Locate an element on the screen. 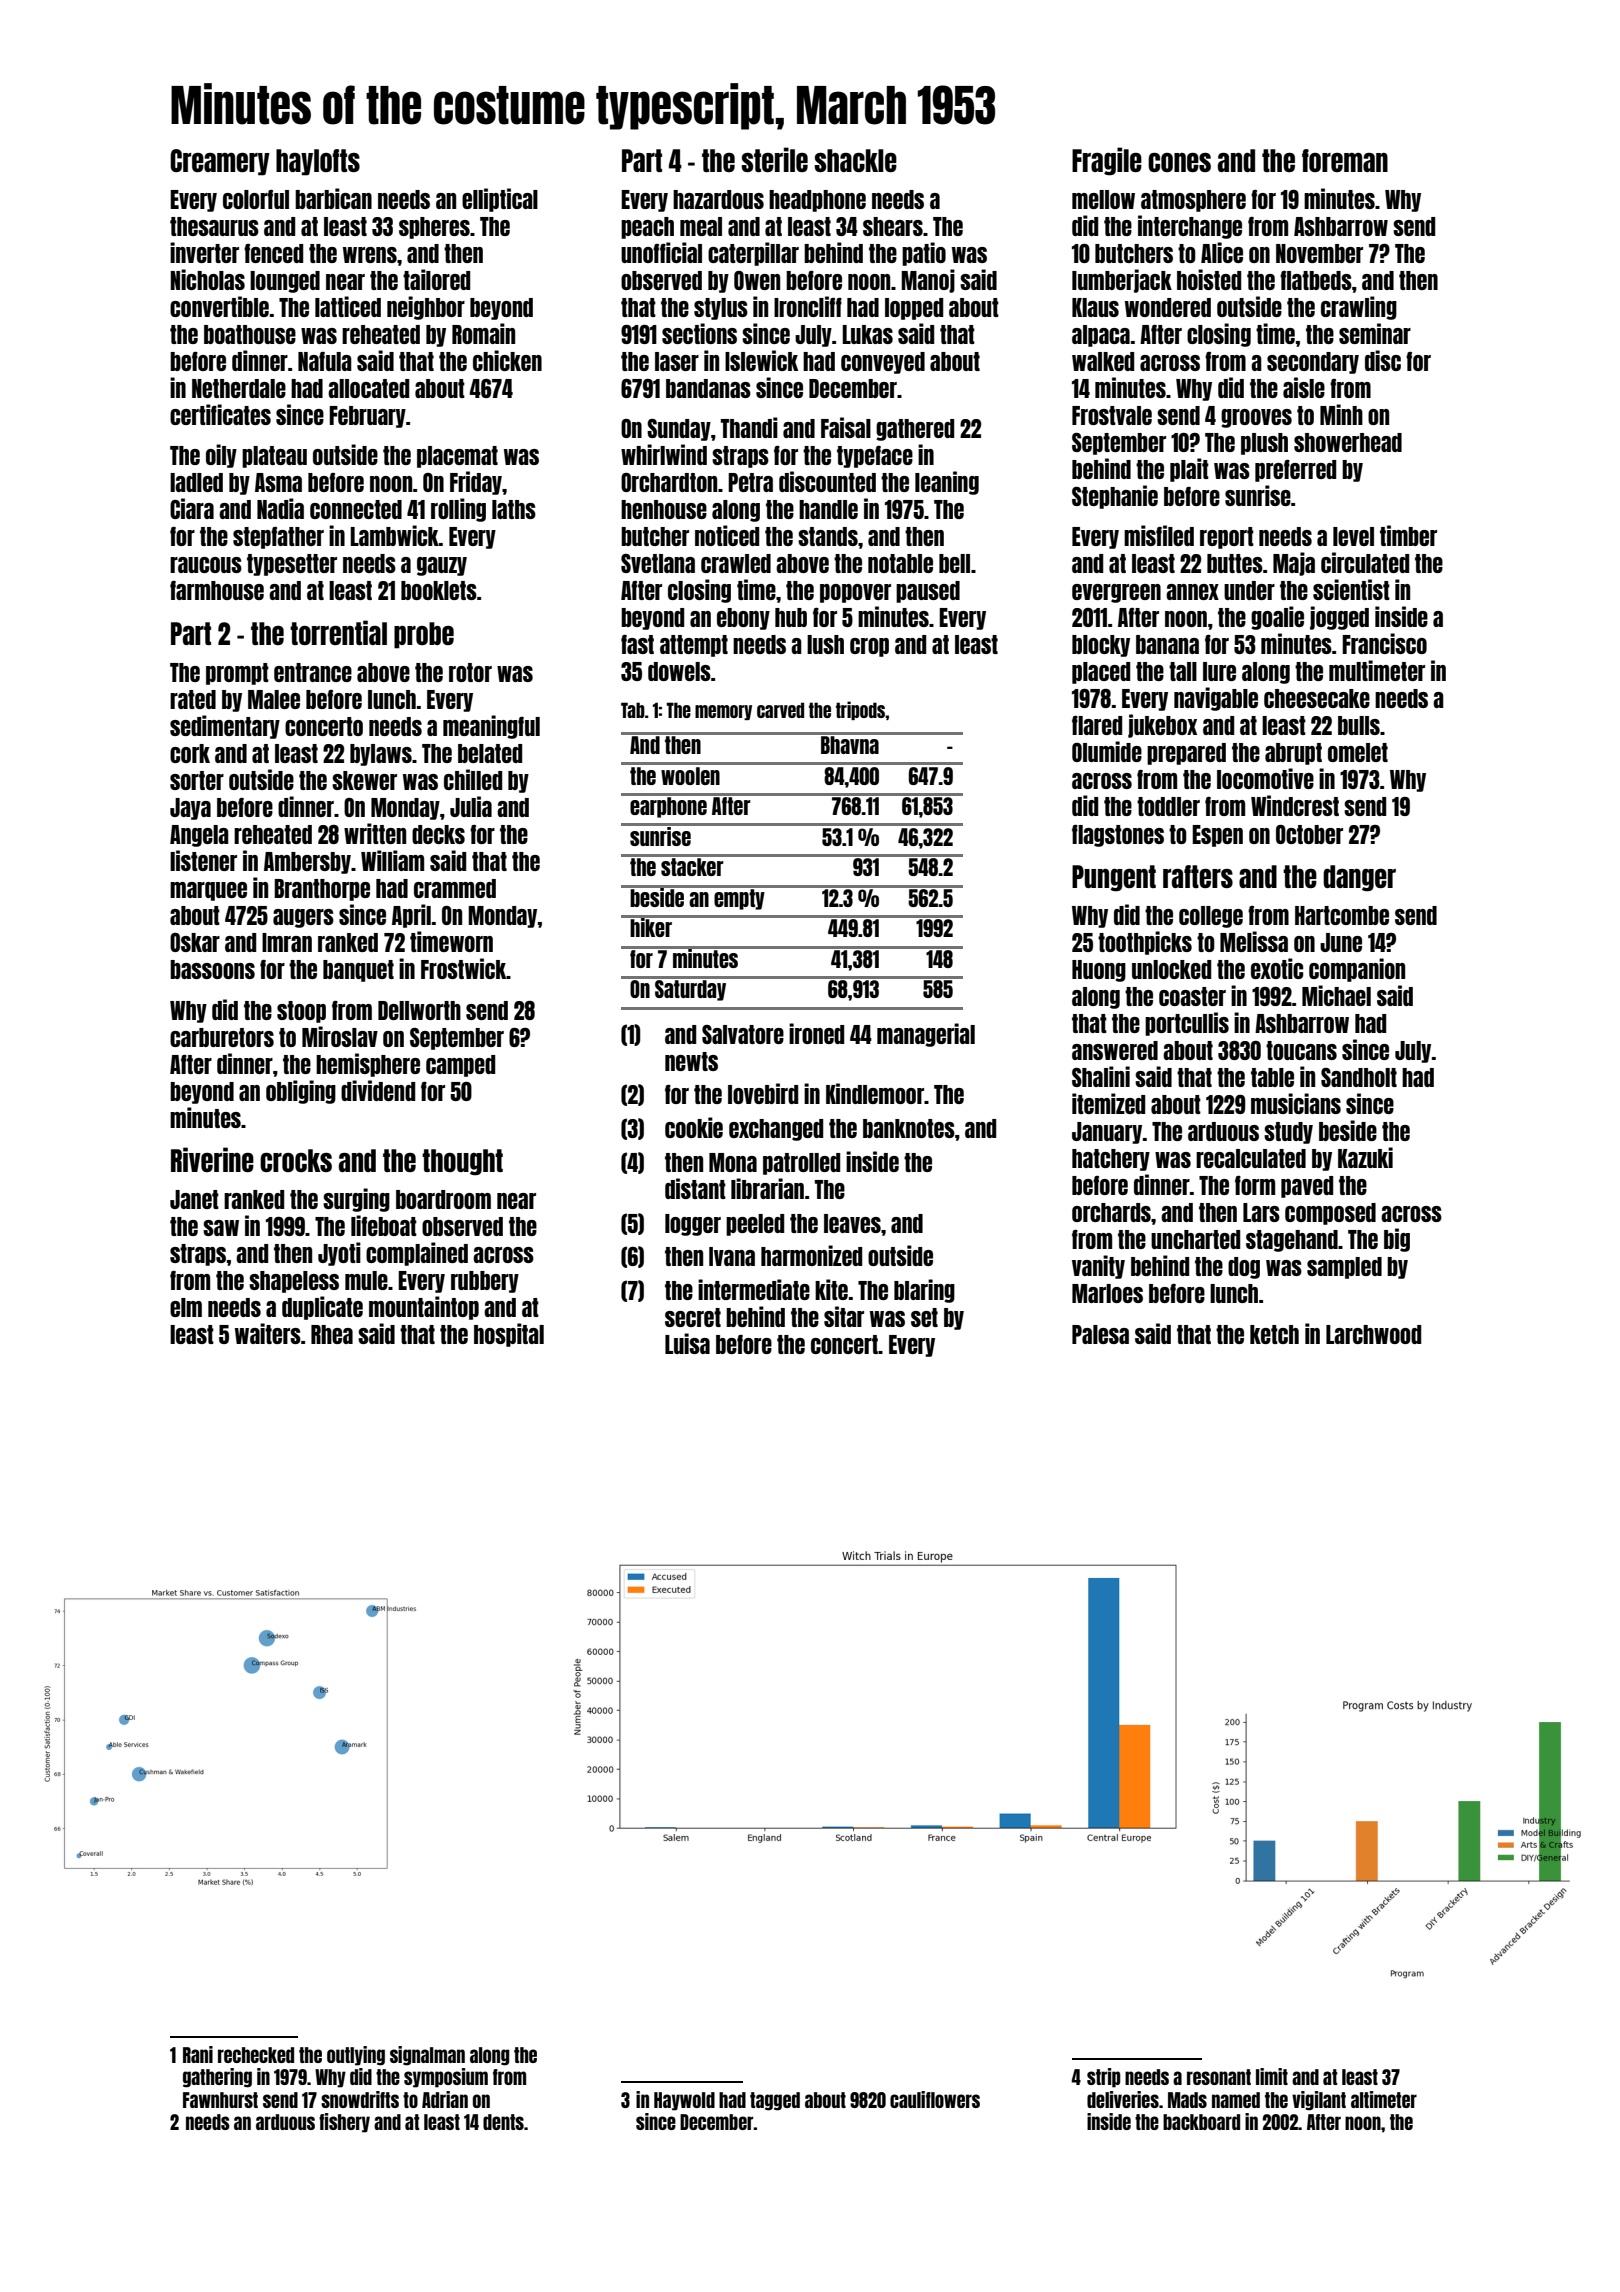 The height and width of the screenshot is (2292, 1620). peeled is located at coordinates (755, 1225).
